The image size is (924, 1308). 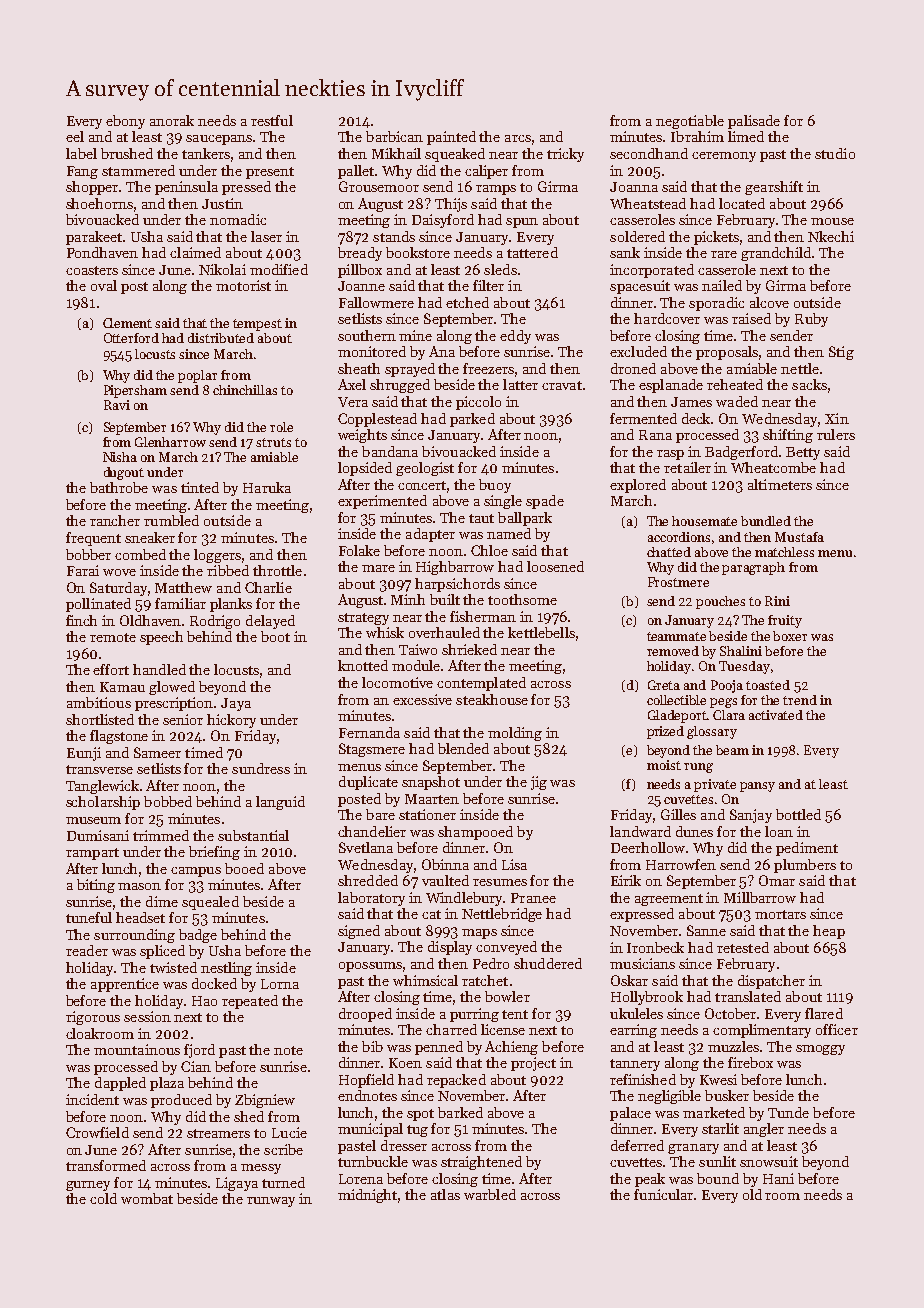 I want to click on tankers, so click(x=206, y=153).
